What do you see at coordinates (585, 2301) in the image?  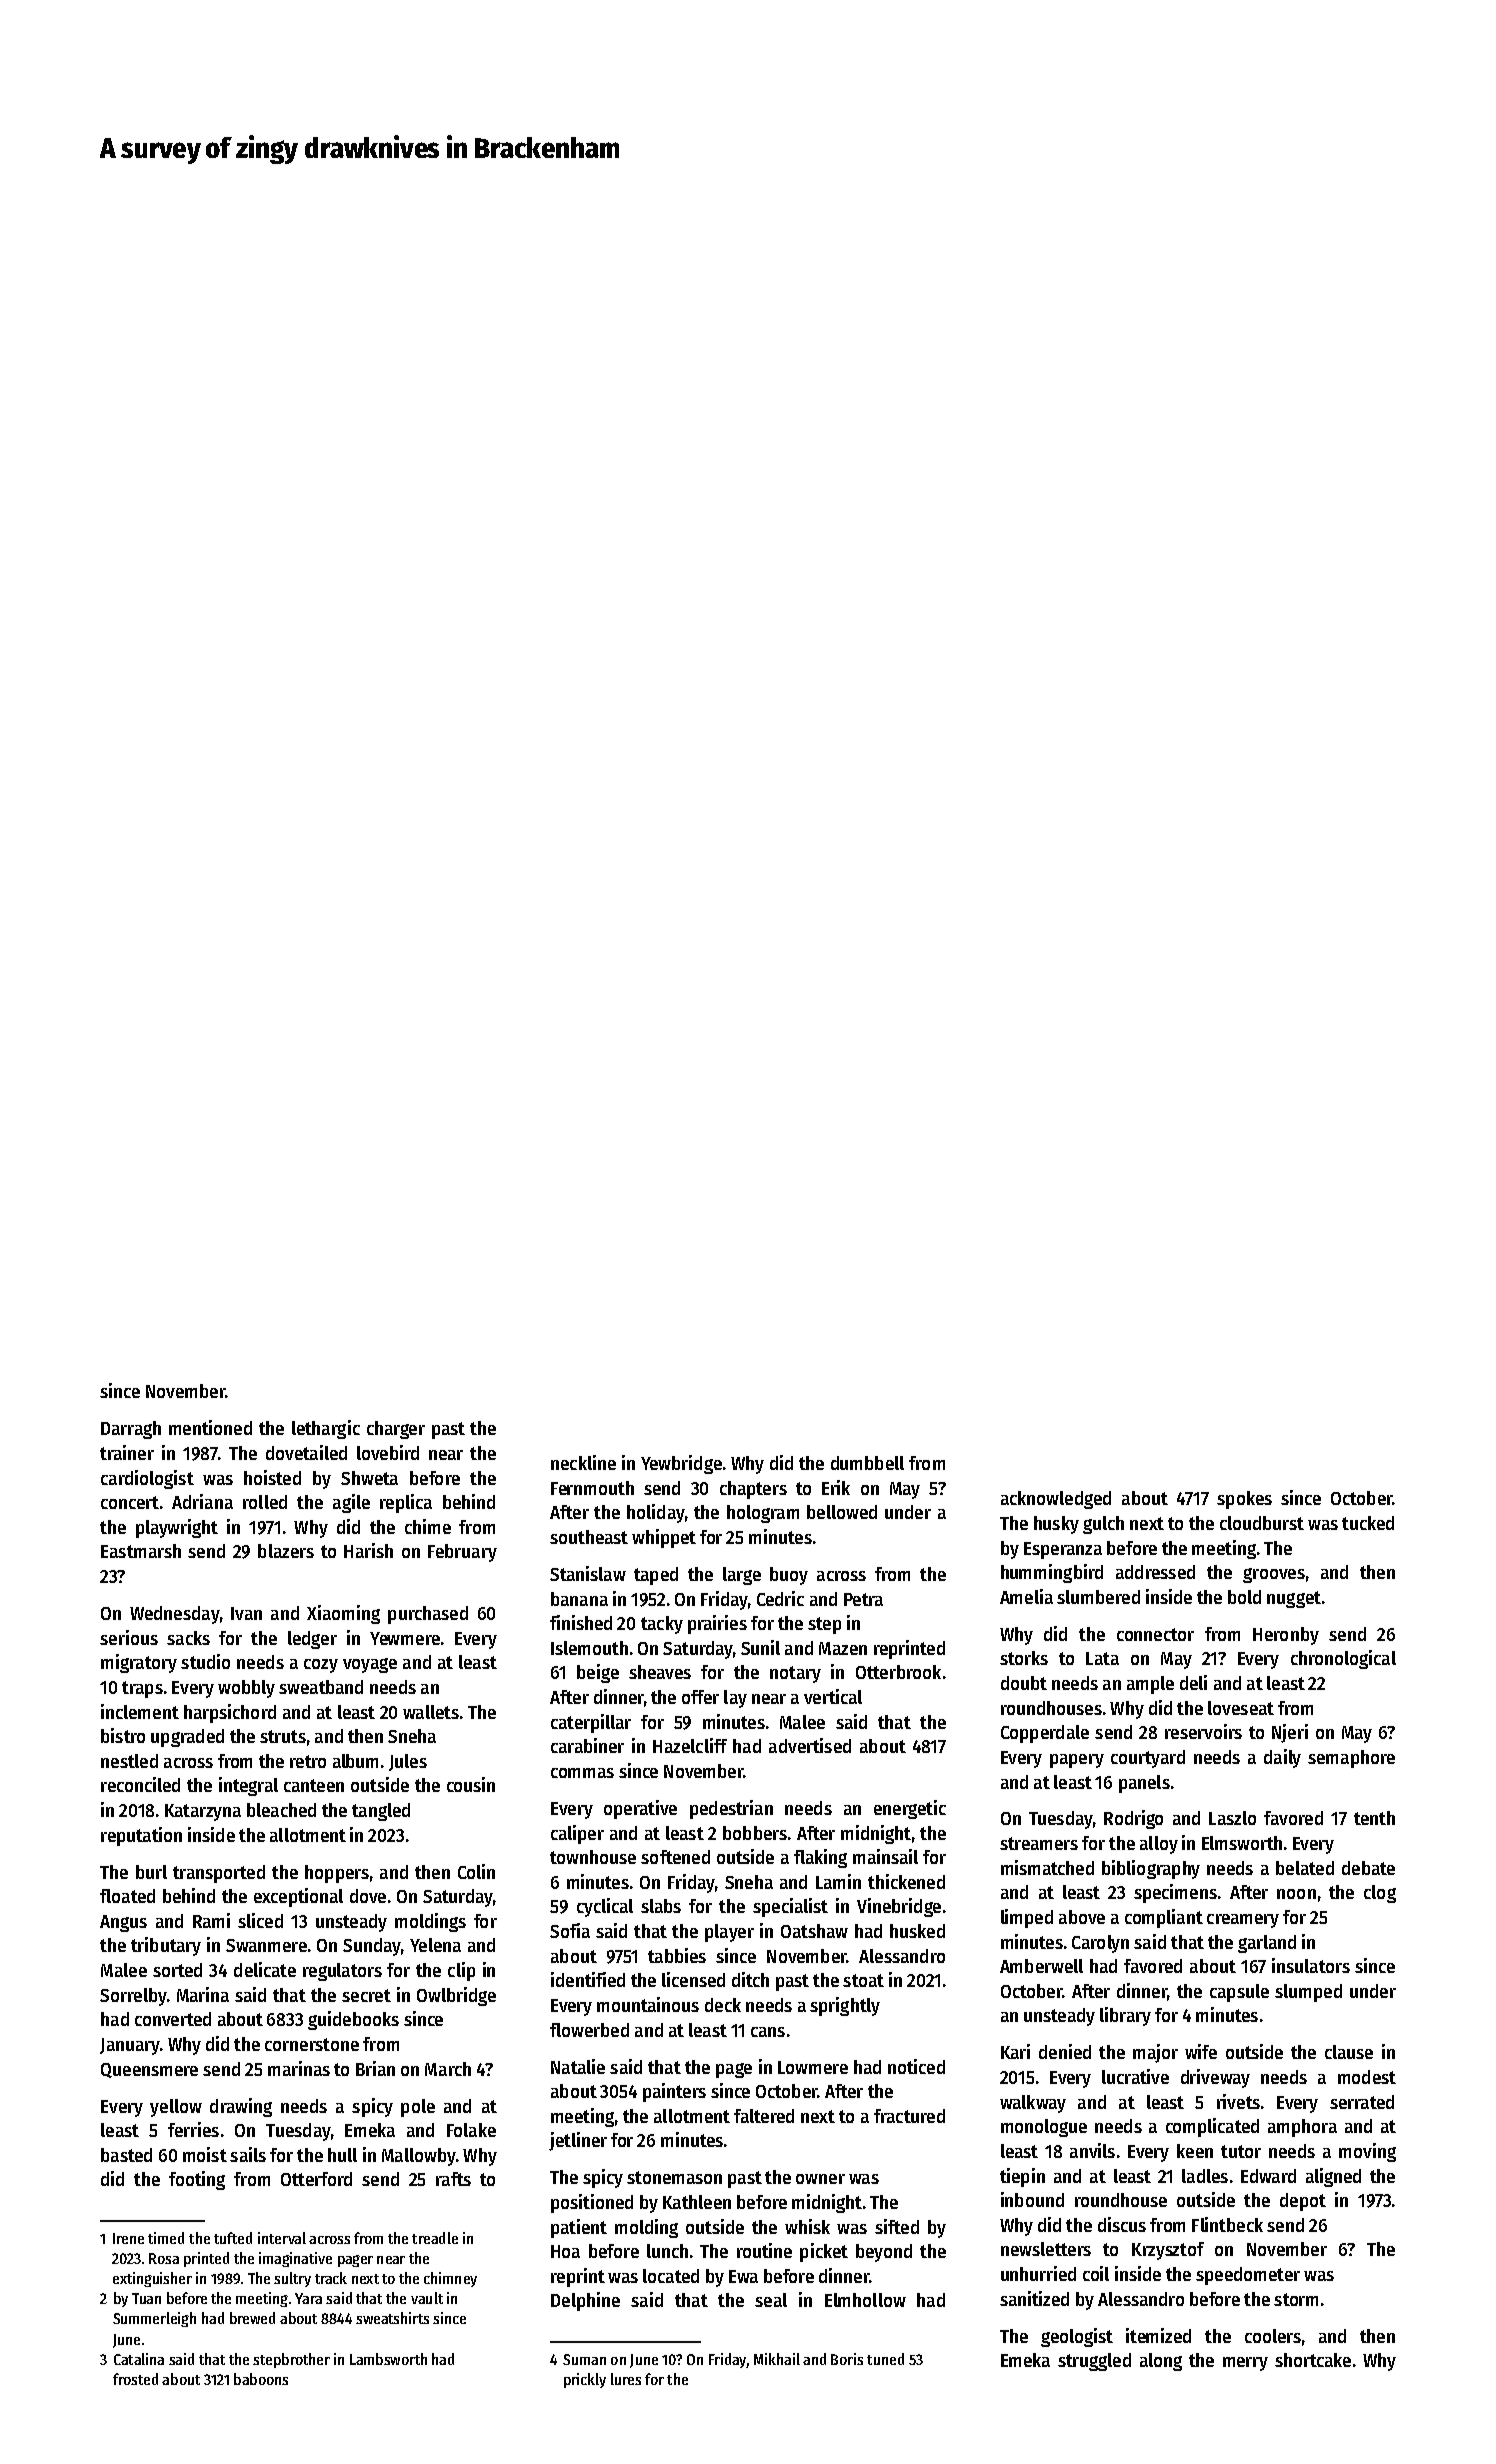 I see `Delphine` at bounding box center [585, 2301].
